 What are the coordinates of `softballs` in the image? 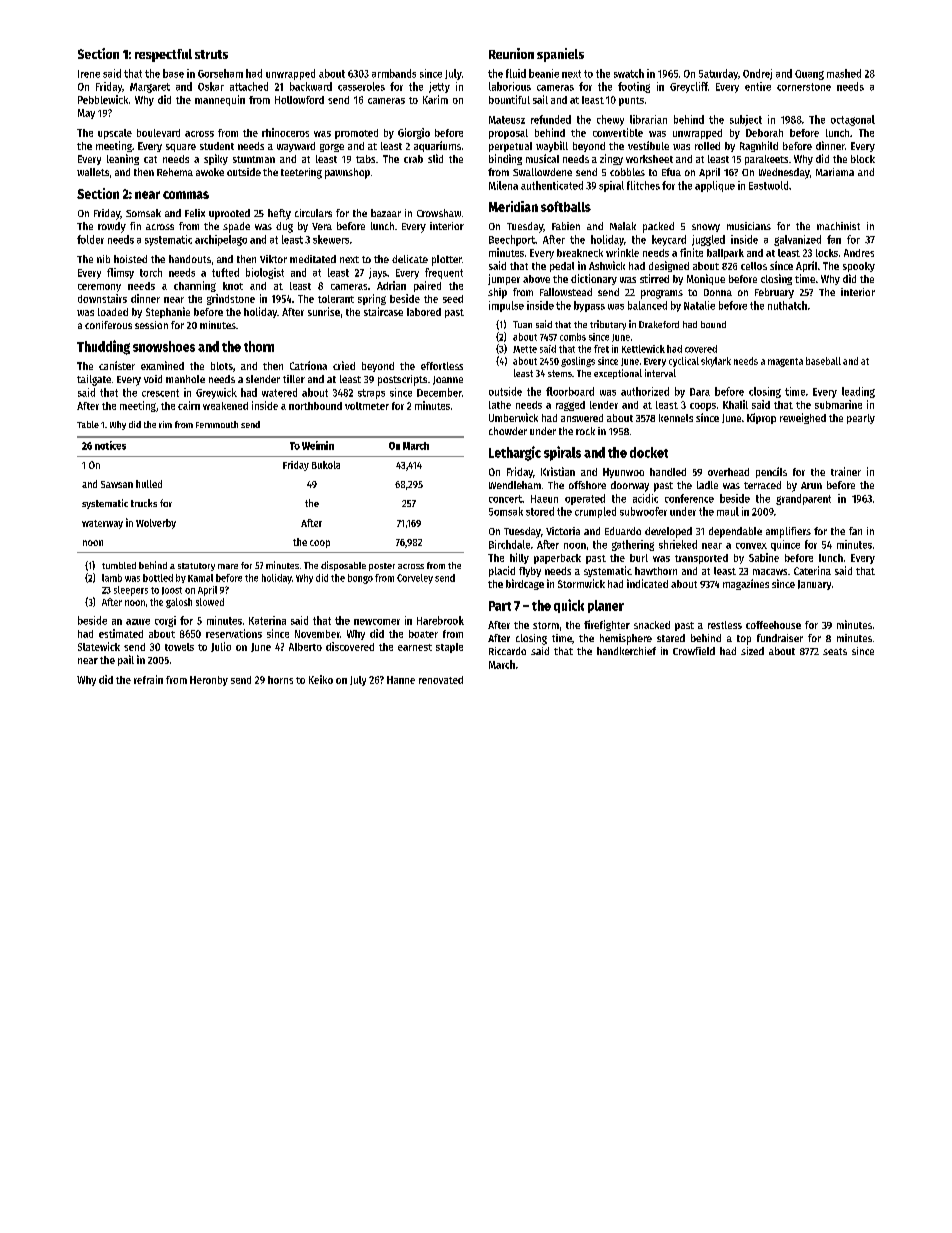 It's located at (566, 206).
